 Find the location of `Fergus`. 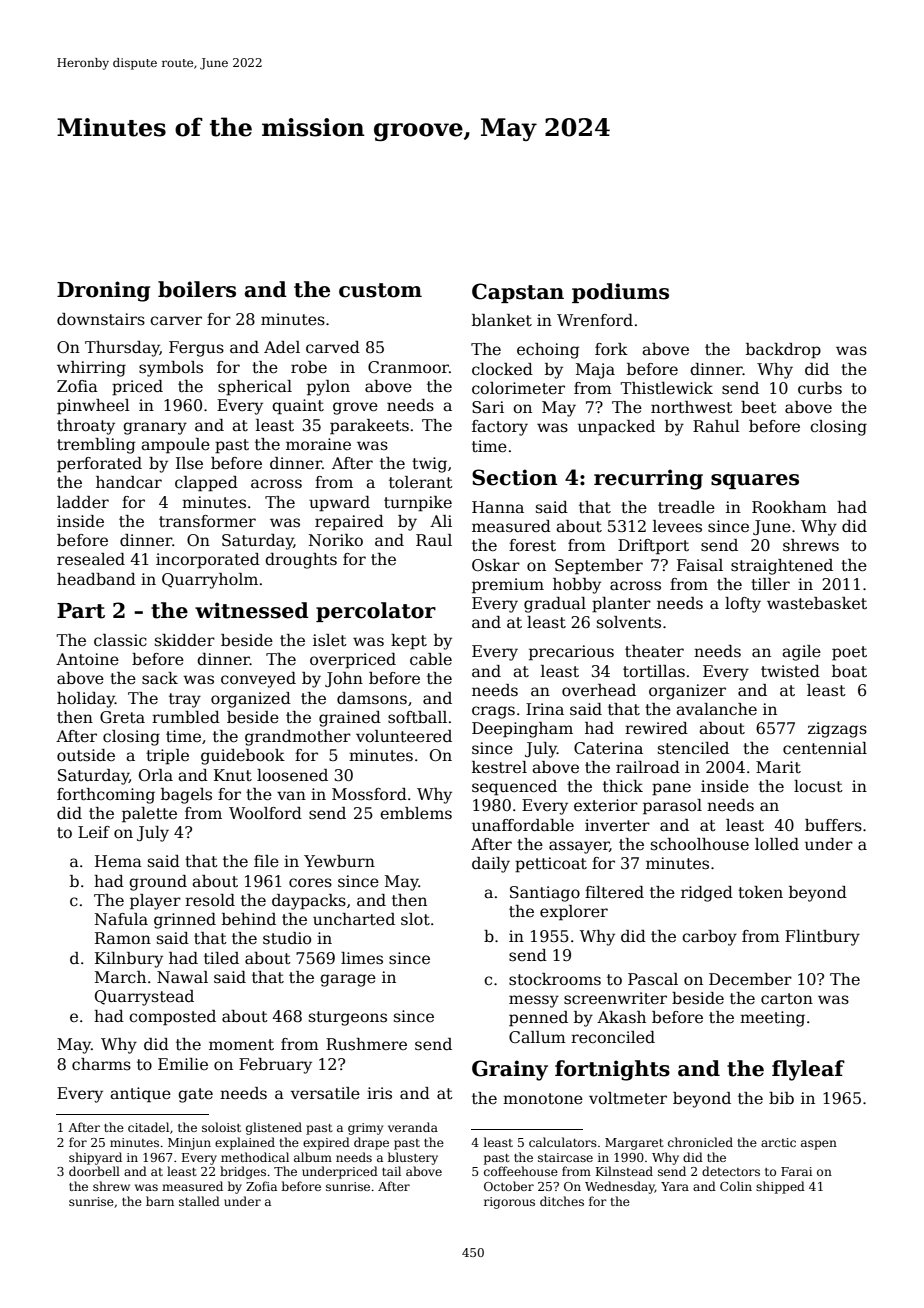

Fergus is located at coordinates (196, 349).
